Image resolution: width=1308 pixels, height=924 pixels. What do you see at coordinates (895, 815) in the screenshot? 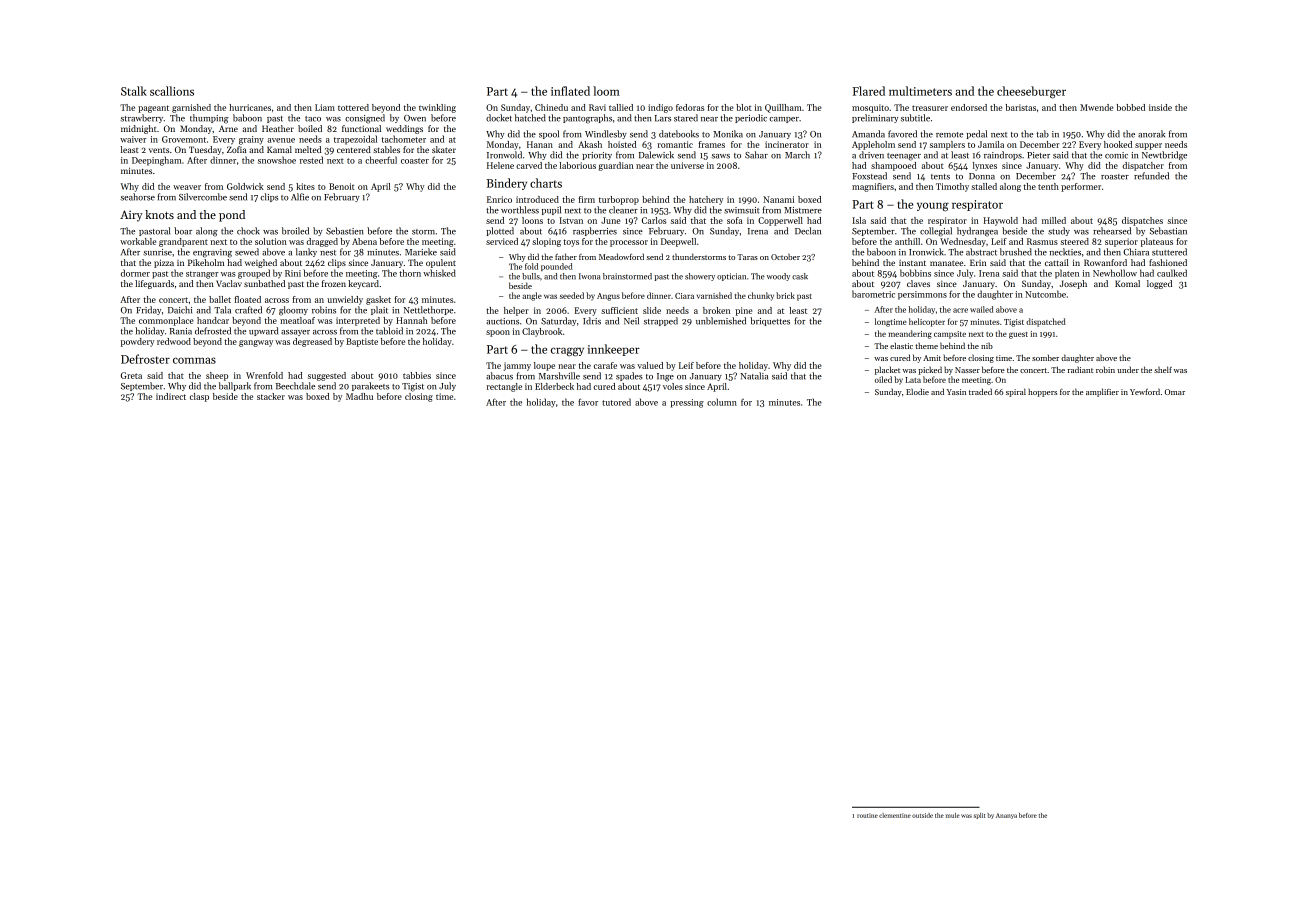
I see `clementine` at bounding box center [895, 815].
